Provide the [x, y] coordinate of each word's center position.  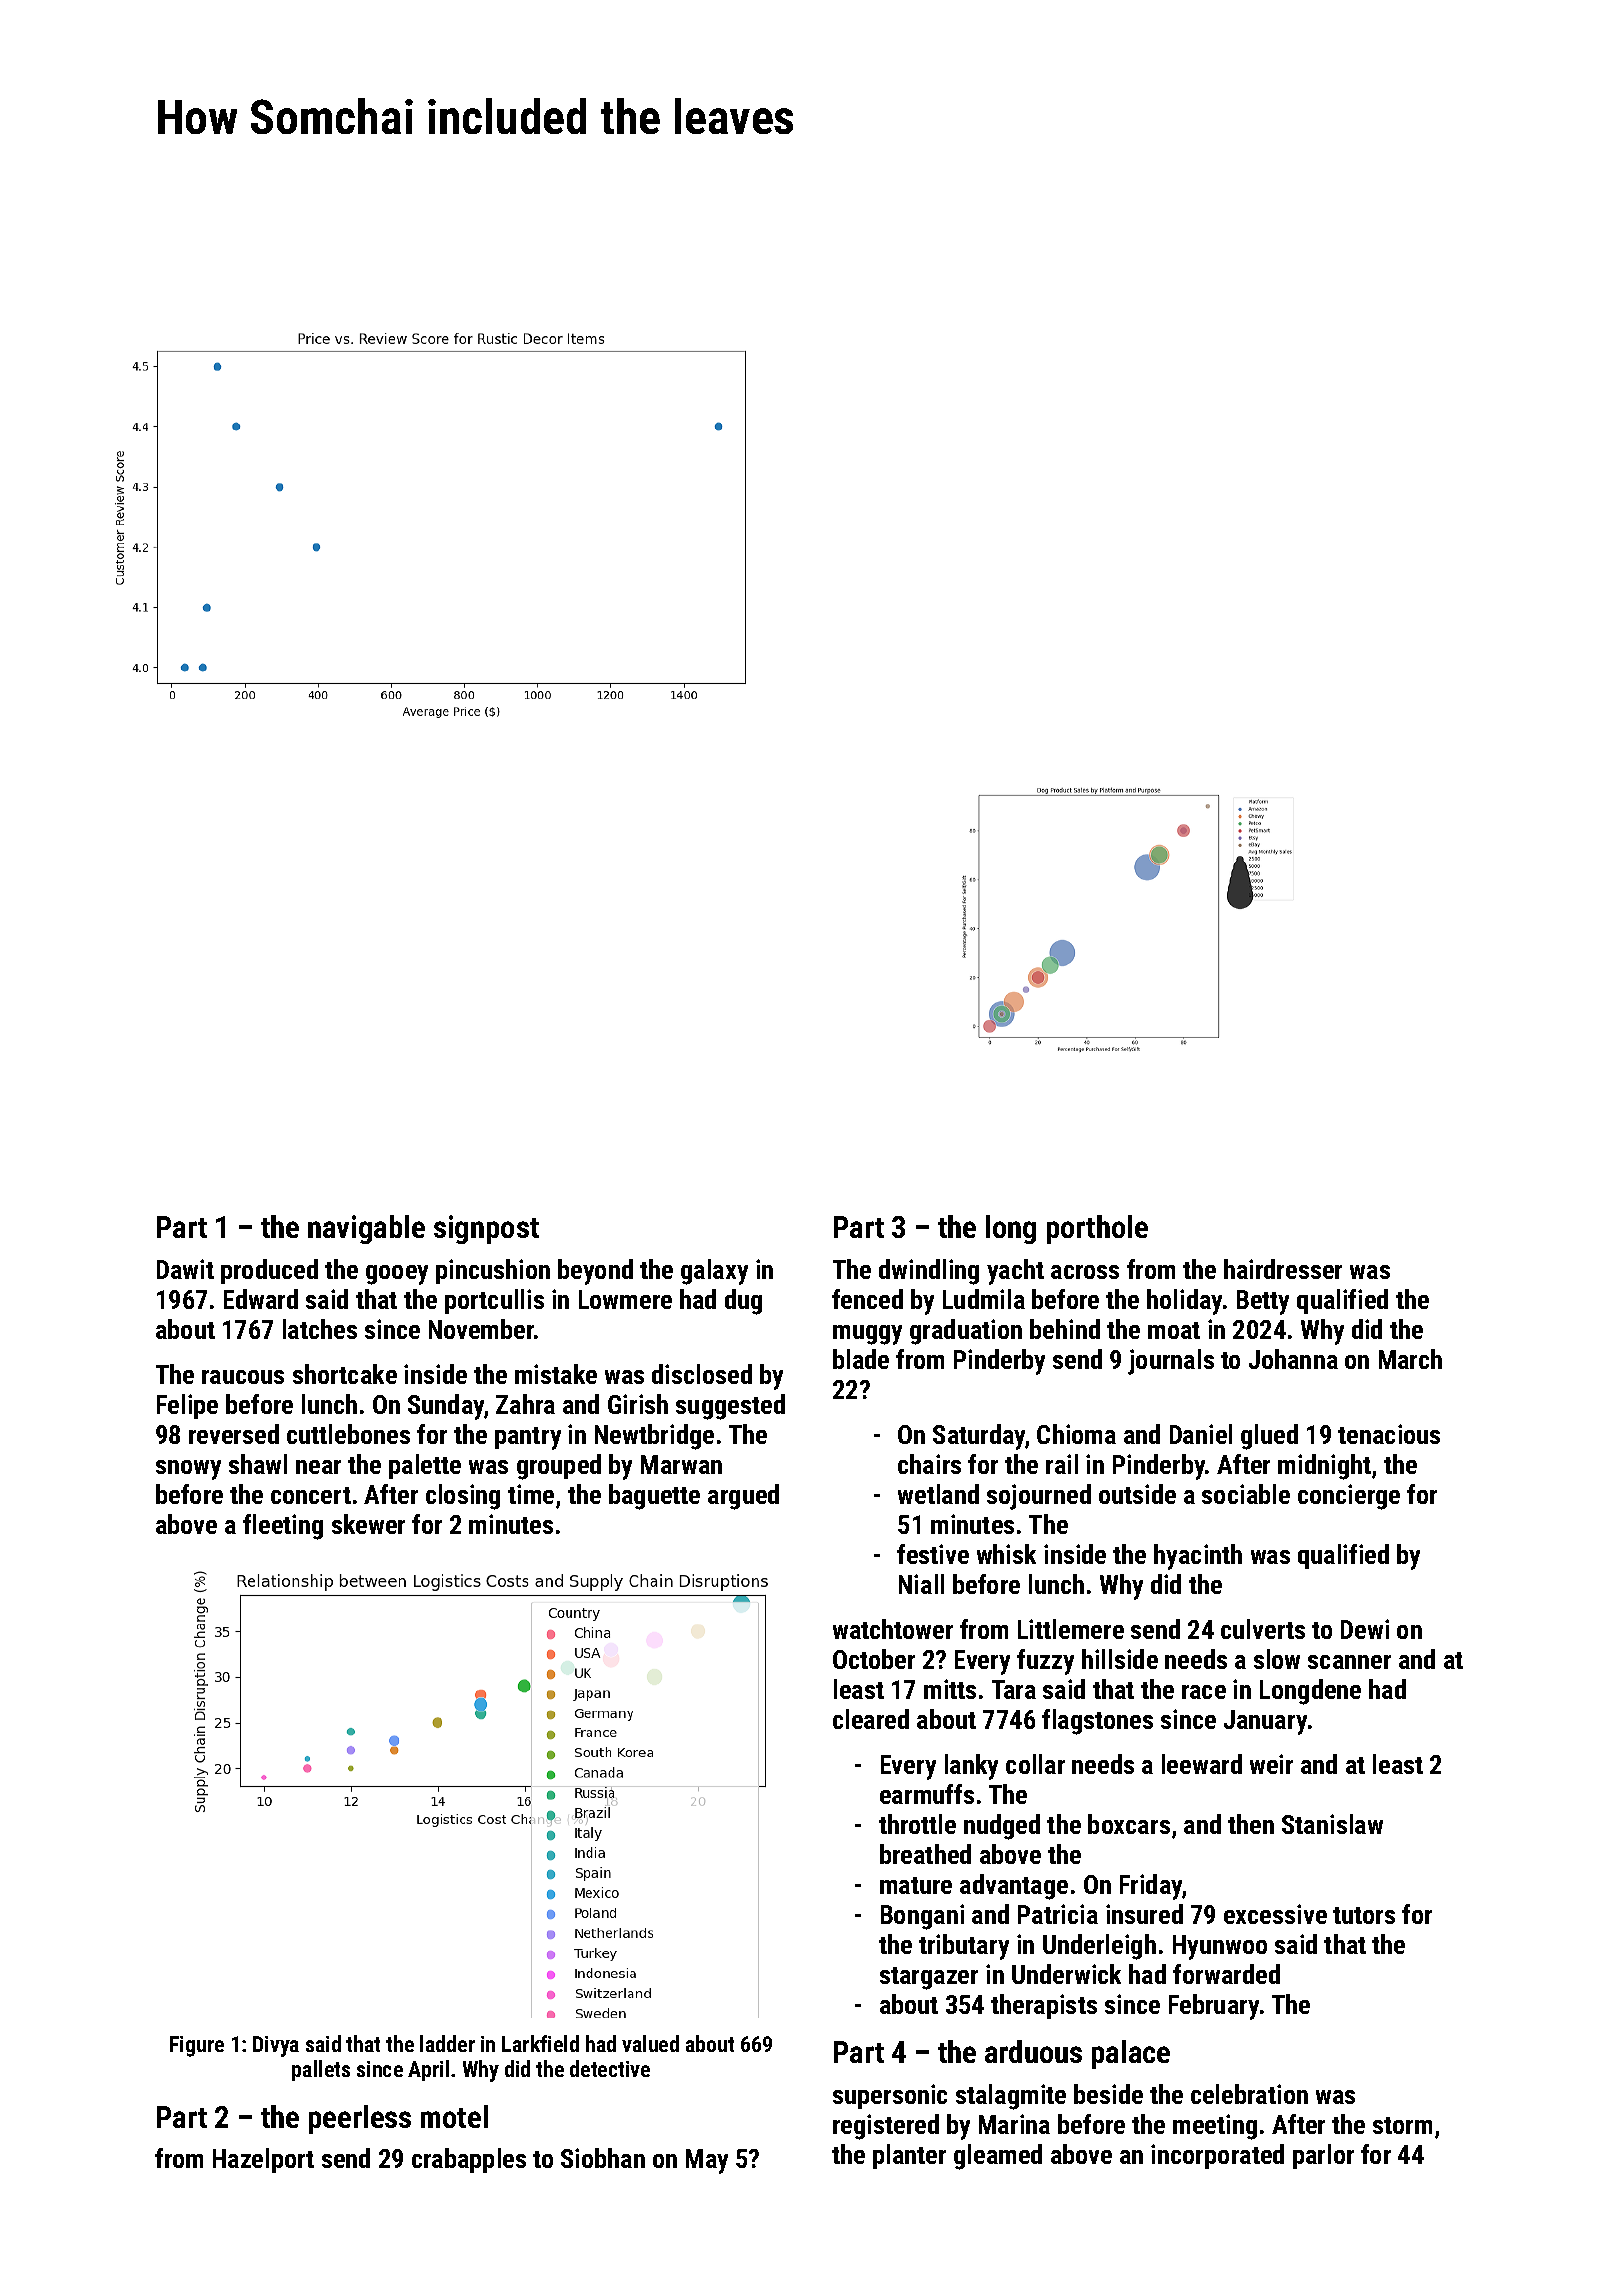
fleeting [283, 1527]
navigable [366, 1229]
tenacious [1389, 1434]
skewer [368, 1524]
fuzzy [1045, 1662]
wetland [938, 1494]
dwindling [929, 1272]
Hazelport [263, 2160]
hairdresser [1283, 1269]
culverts [1263, 1629]
